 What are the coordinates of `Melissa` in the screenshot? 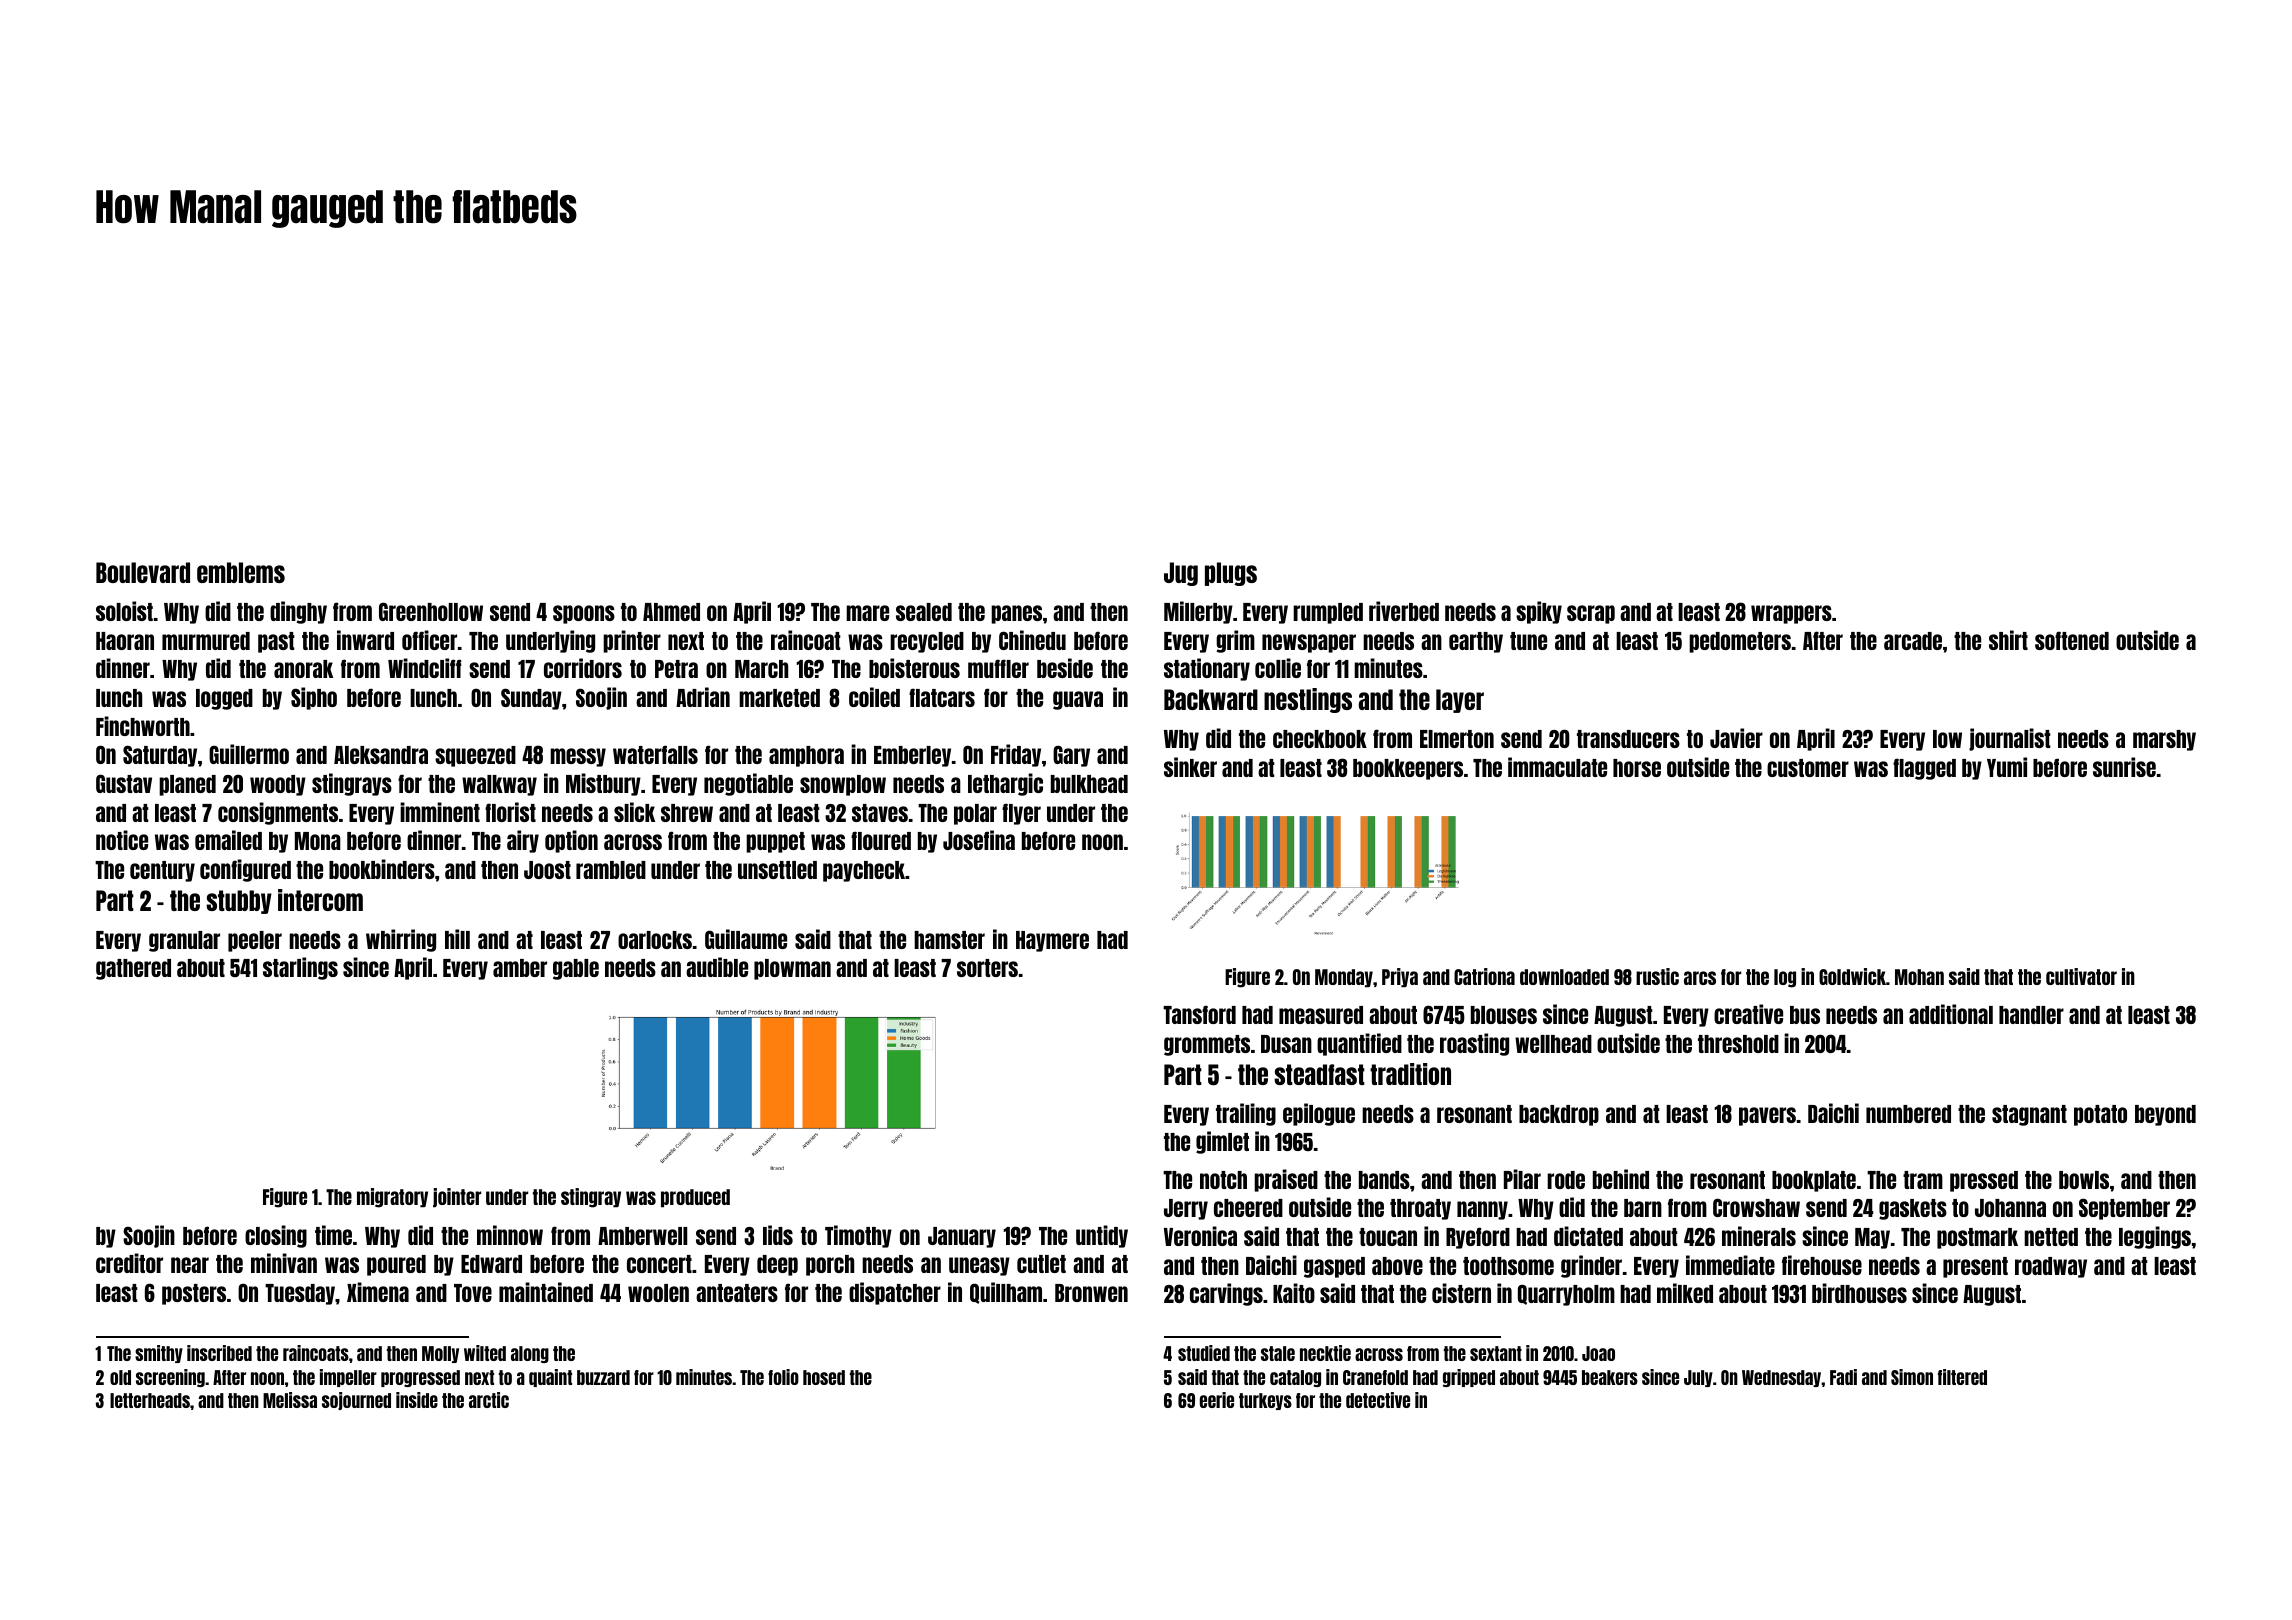 It's located at (290, 1400).
